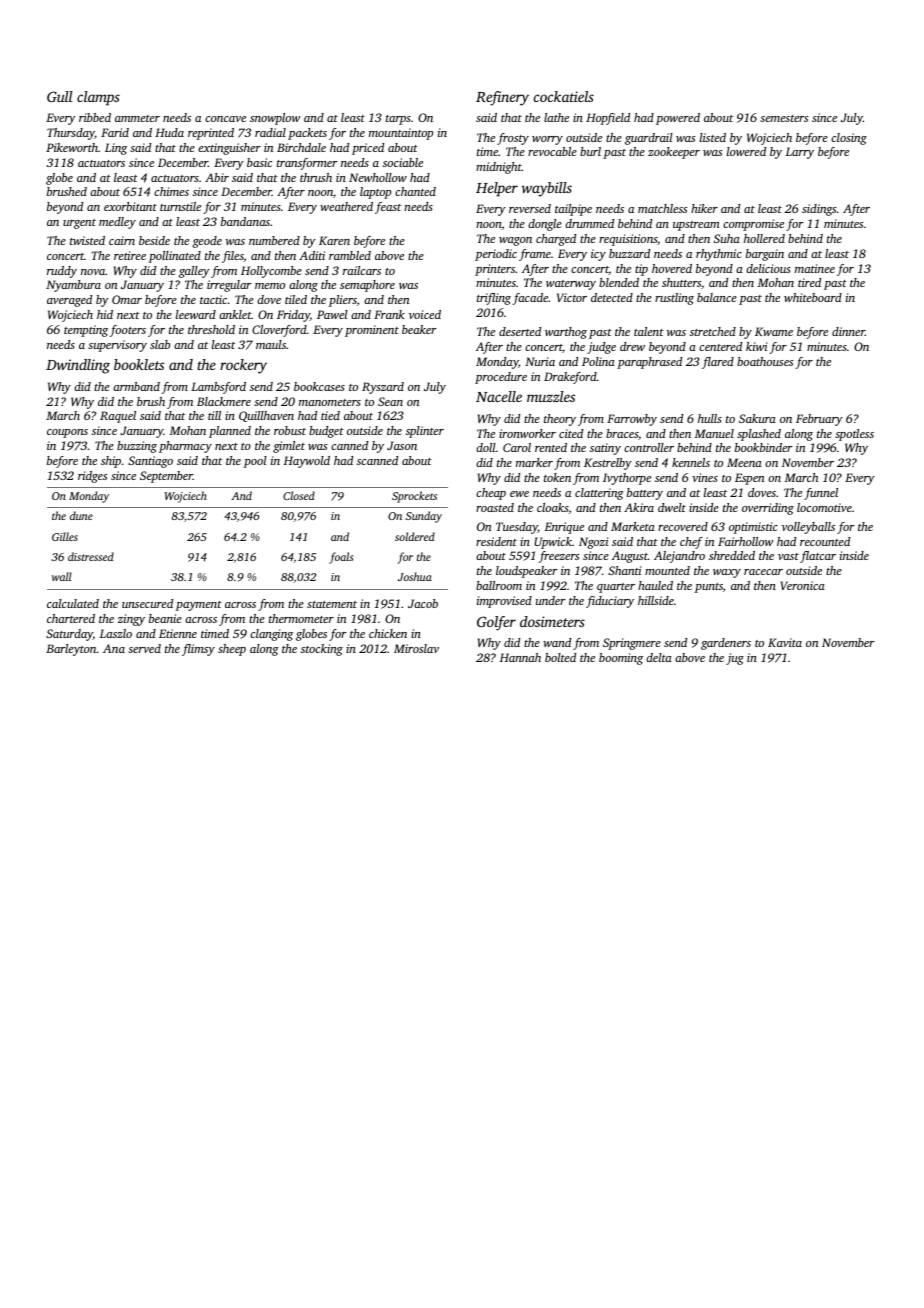  I want to click on waybills, so click(547, 189).
